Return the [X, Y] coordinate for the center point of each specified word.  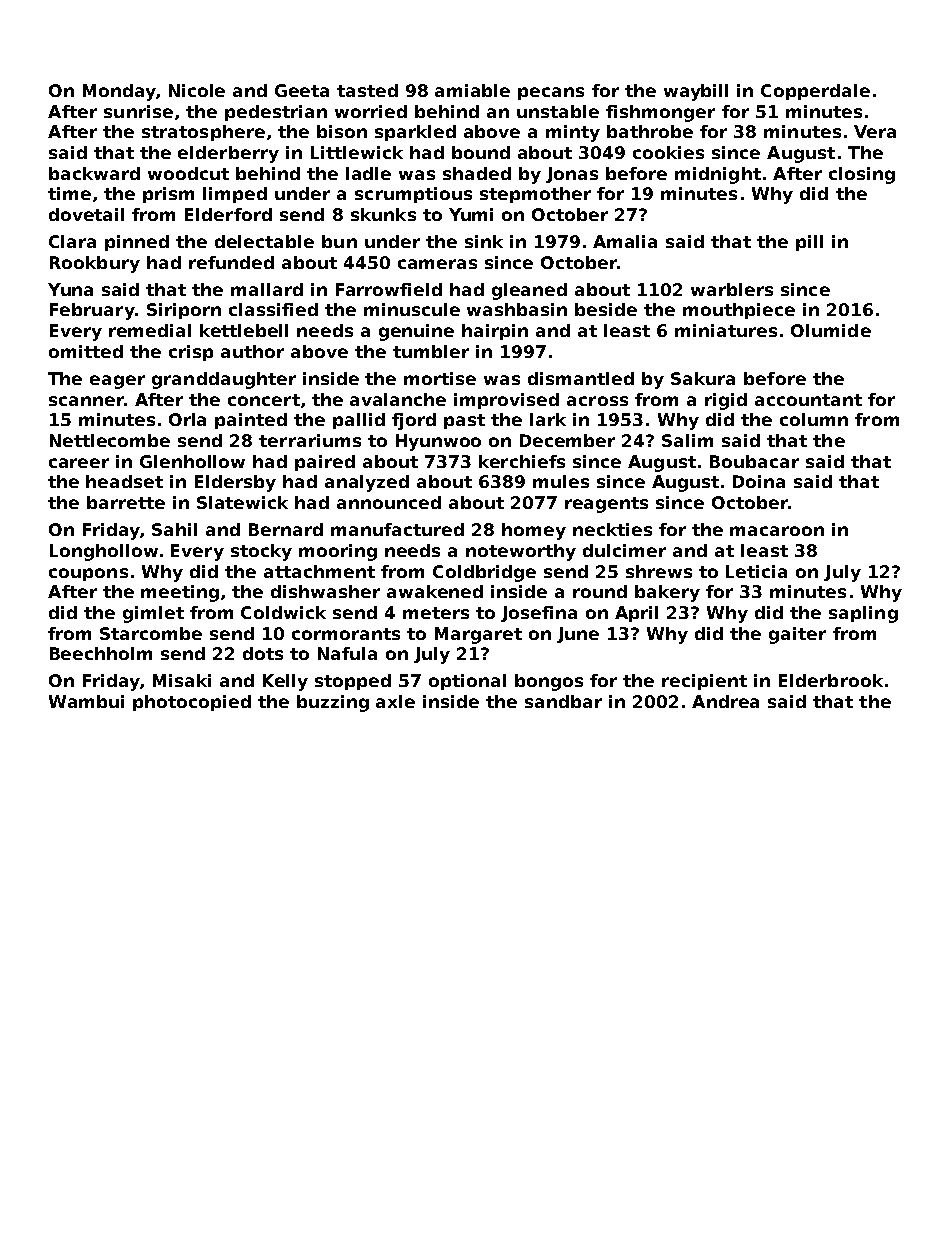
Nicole [197, 90]
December [567, 440]
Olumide [831, 330]
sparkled [415, 133]
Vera [875, 131]
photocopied [192, 703]
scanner [86, 401]
